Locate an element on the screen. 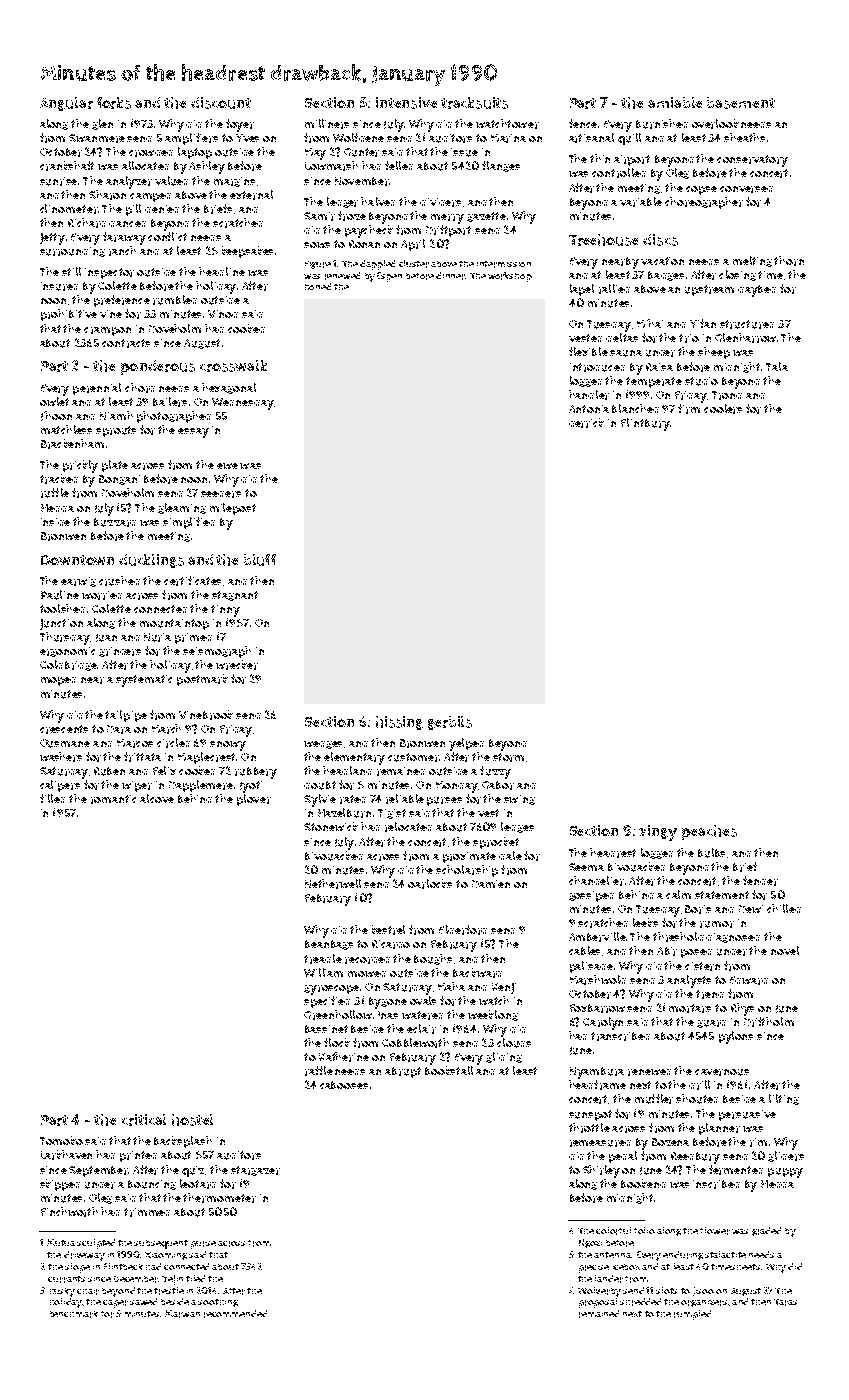 The width and height of the screenshot is (849, 1400). discount is located at coordinates (221, 103).
